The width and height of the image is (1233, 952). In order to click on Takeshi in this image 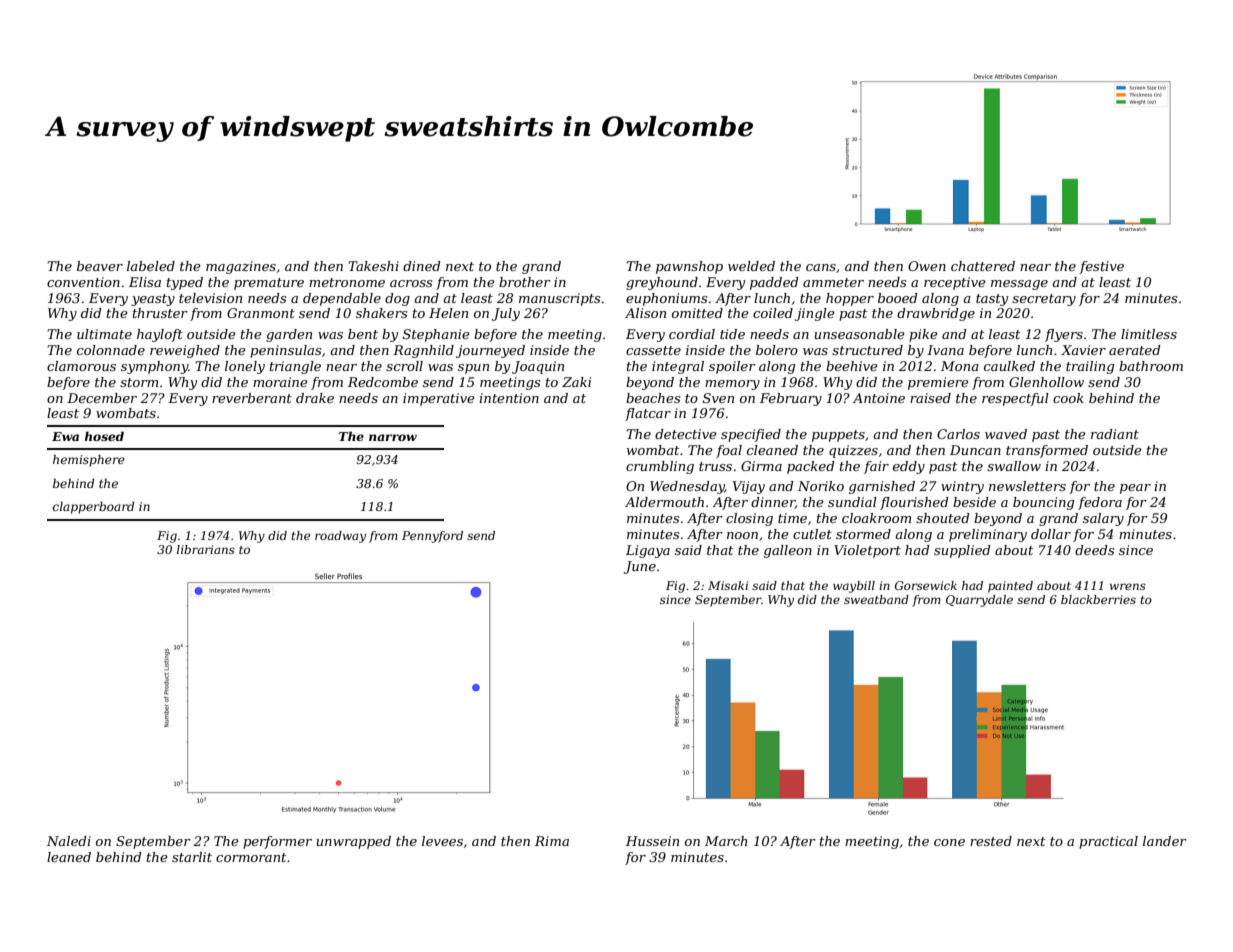, I will do `click(373, 266)`.
